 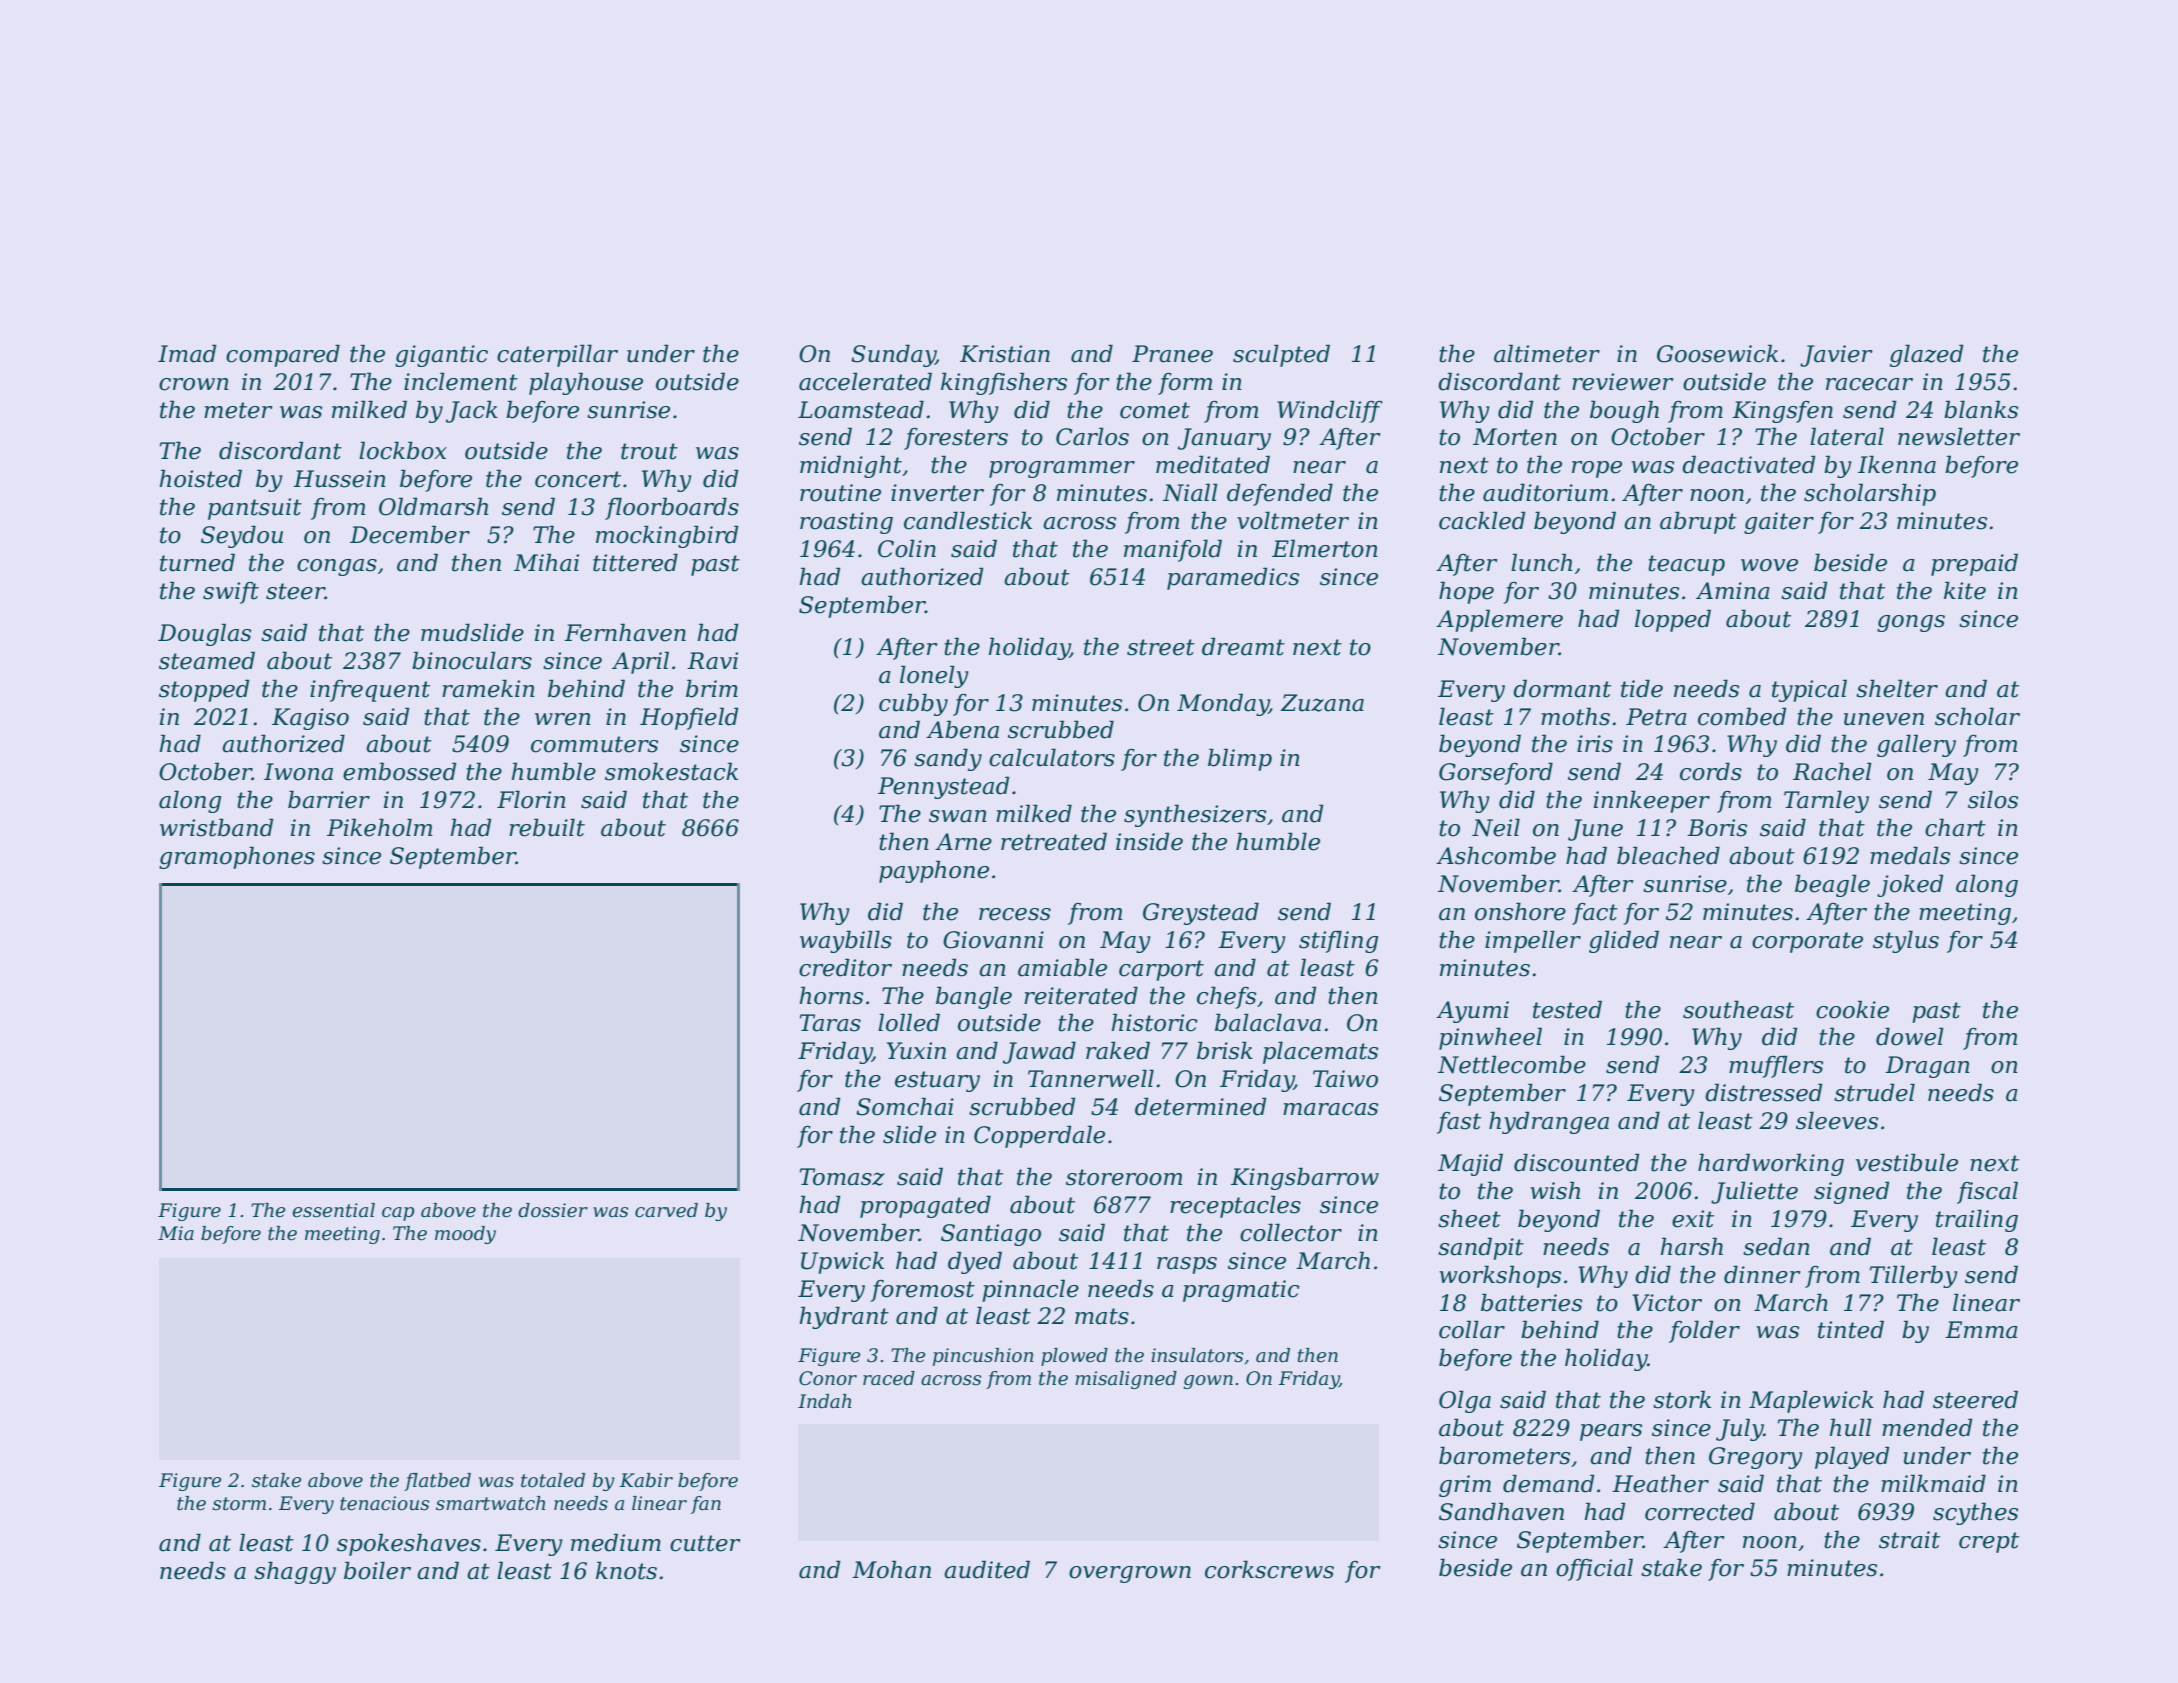 What do you see at coordinates (1989, 1542) in the document?
I see `crept` at bounding box center [1989, 1542].
